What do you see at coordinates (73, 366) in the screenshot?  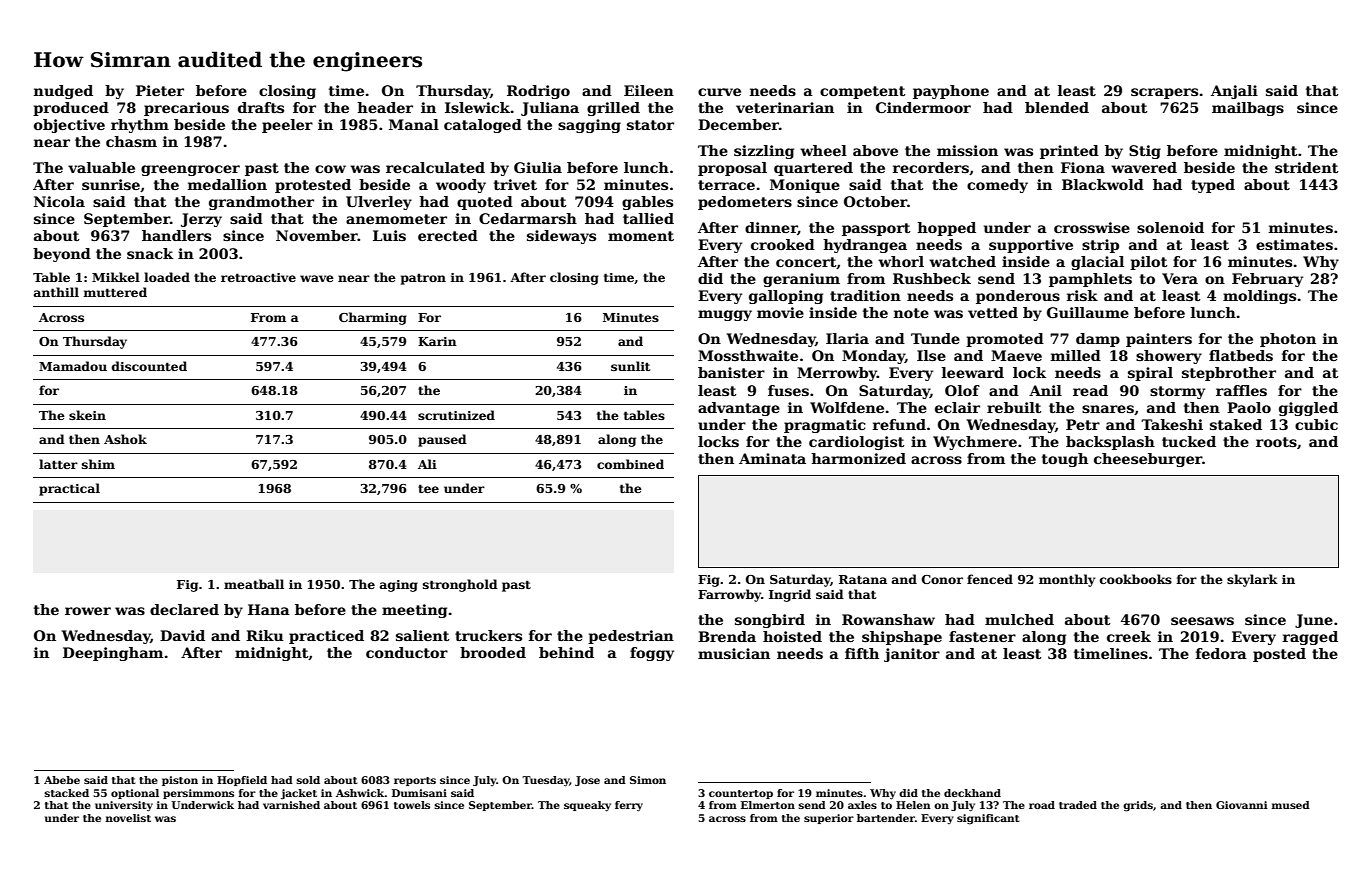 I see `Mamadou` at bounding box center [73, 366].
